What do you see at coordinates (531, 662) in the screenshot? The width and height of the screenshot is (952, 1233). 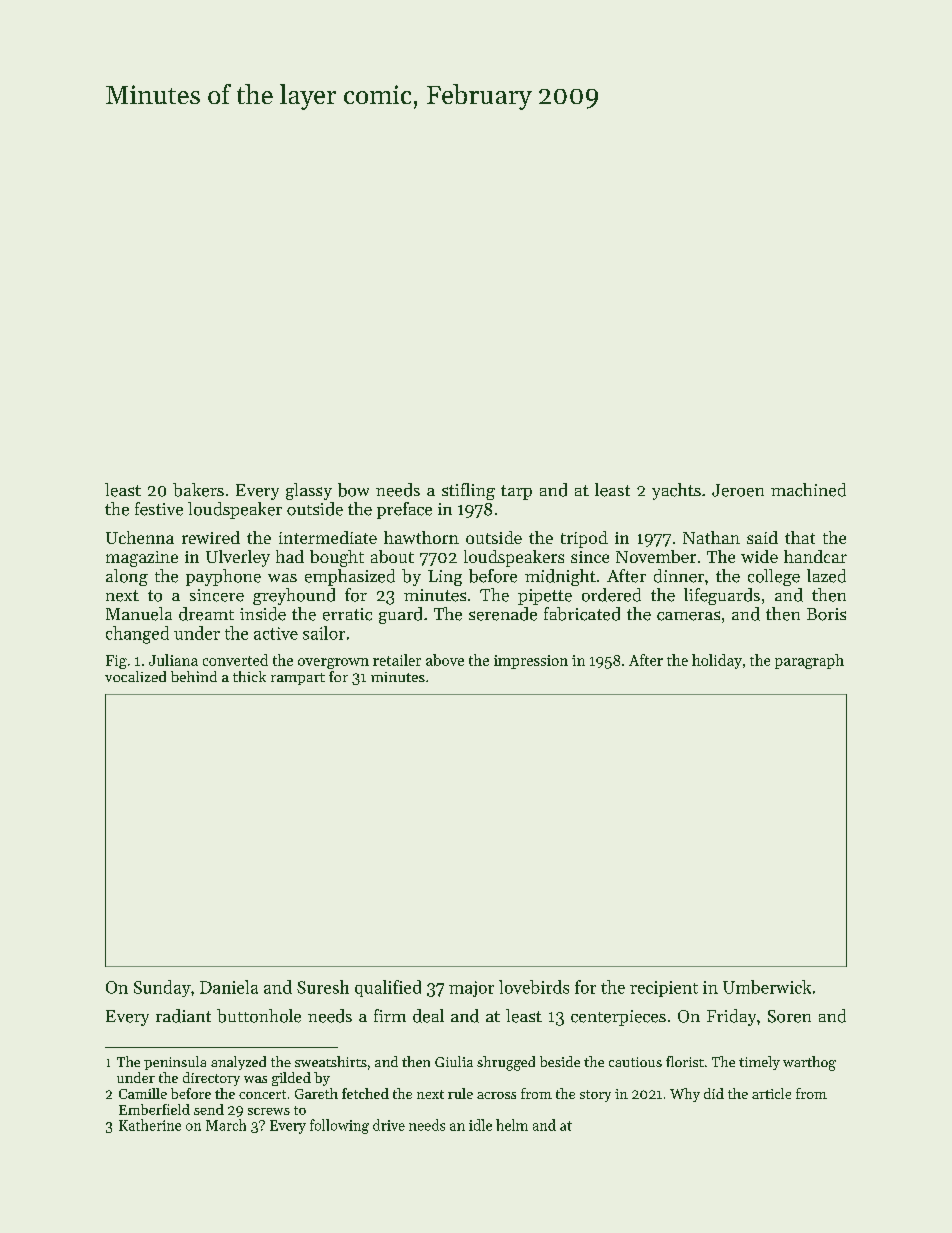 I see `impression` at bounding box center [531, 662].
